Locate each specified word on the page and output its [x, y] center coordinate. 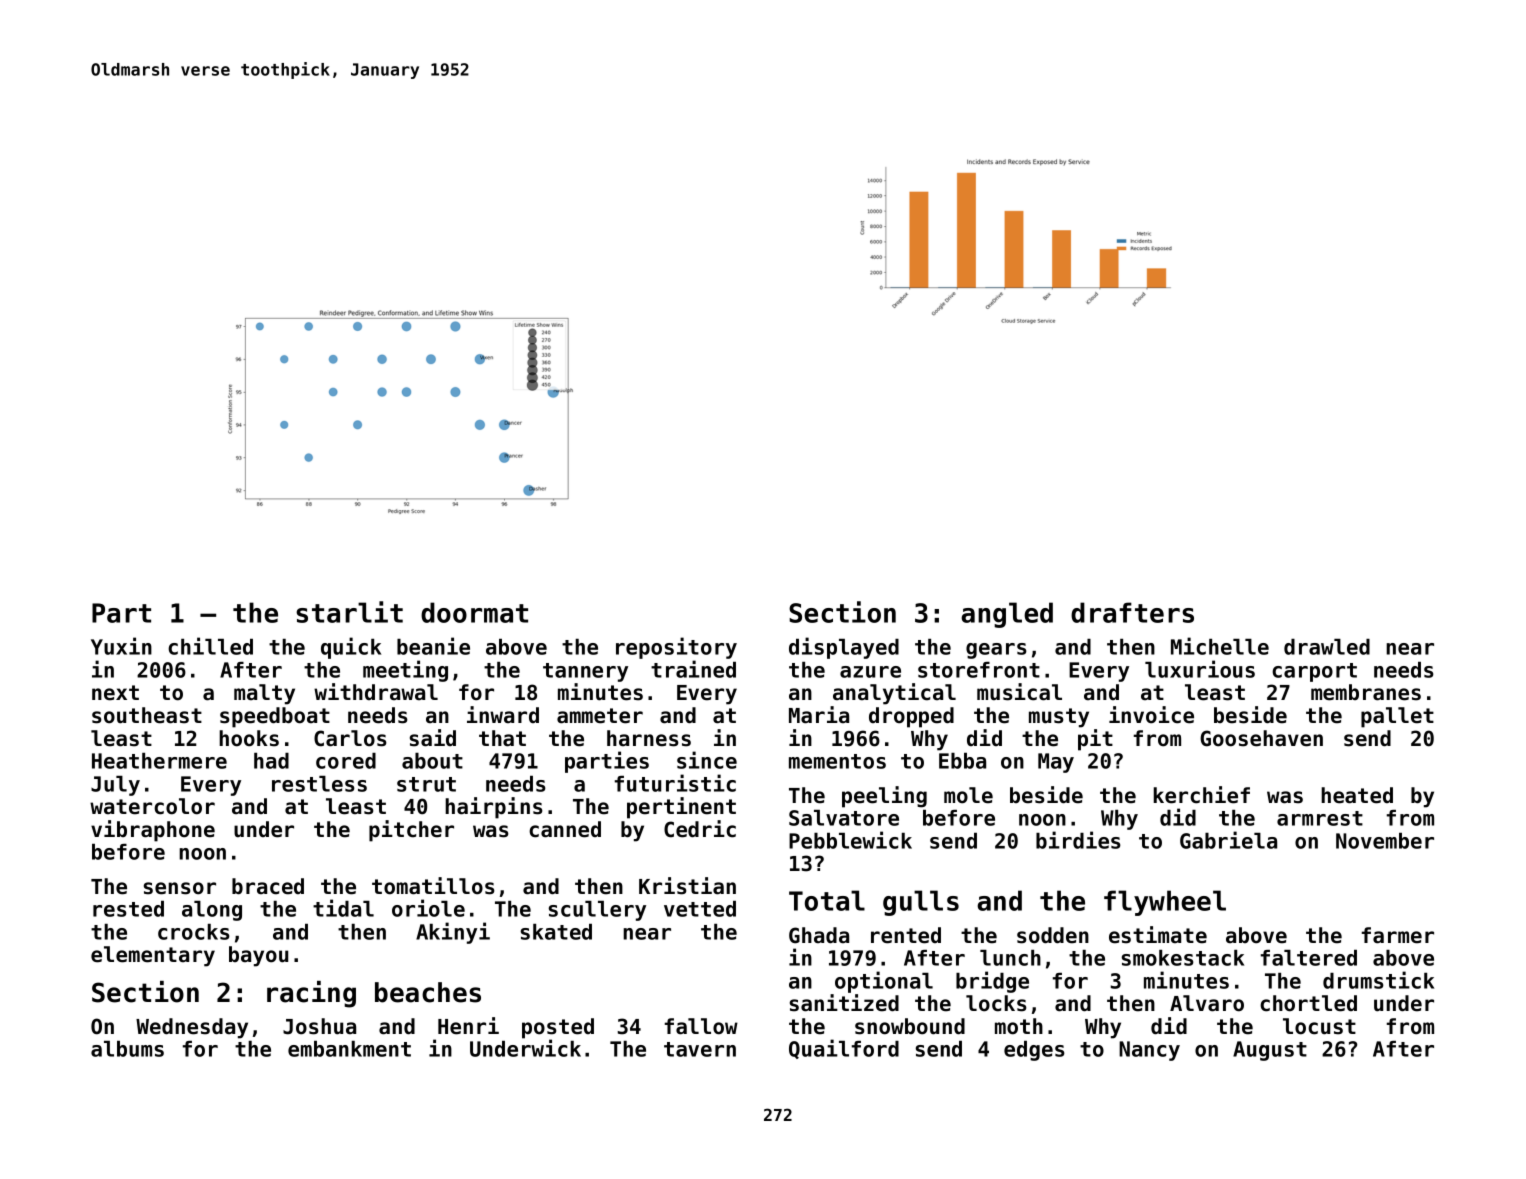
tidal [343, 908]
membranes [1366, 692]
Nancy [1149, 1051]
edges [1034, 1051]
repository [676, 648]
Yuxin [121, 646]
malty [264, 694]
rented [906, 935]
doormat [474, 612]
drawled [1327, 647]
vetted [700, 909]
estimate [1158, 935]
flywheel [1165, 903]
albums [127, 1049]
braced [268, 886]
